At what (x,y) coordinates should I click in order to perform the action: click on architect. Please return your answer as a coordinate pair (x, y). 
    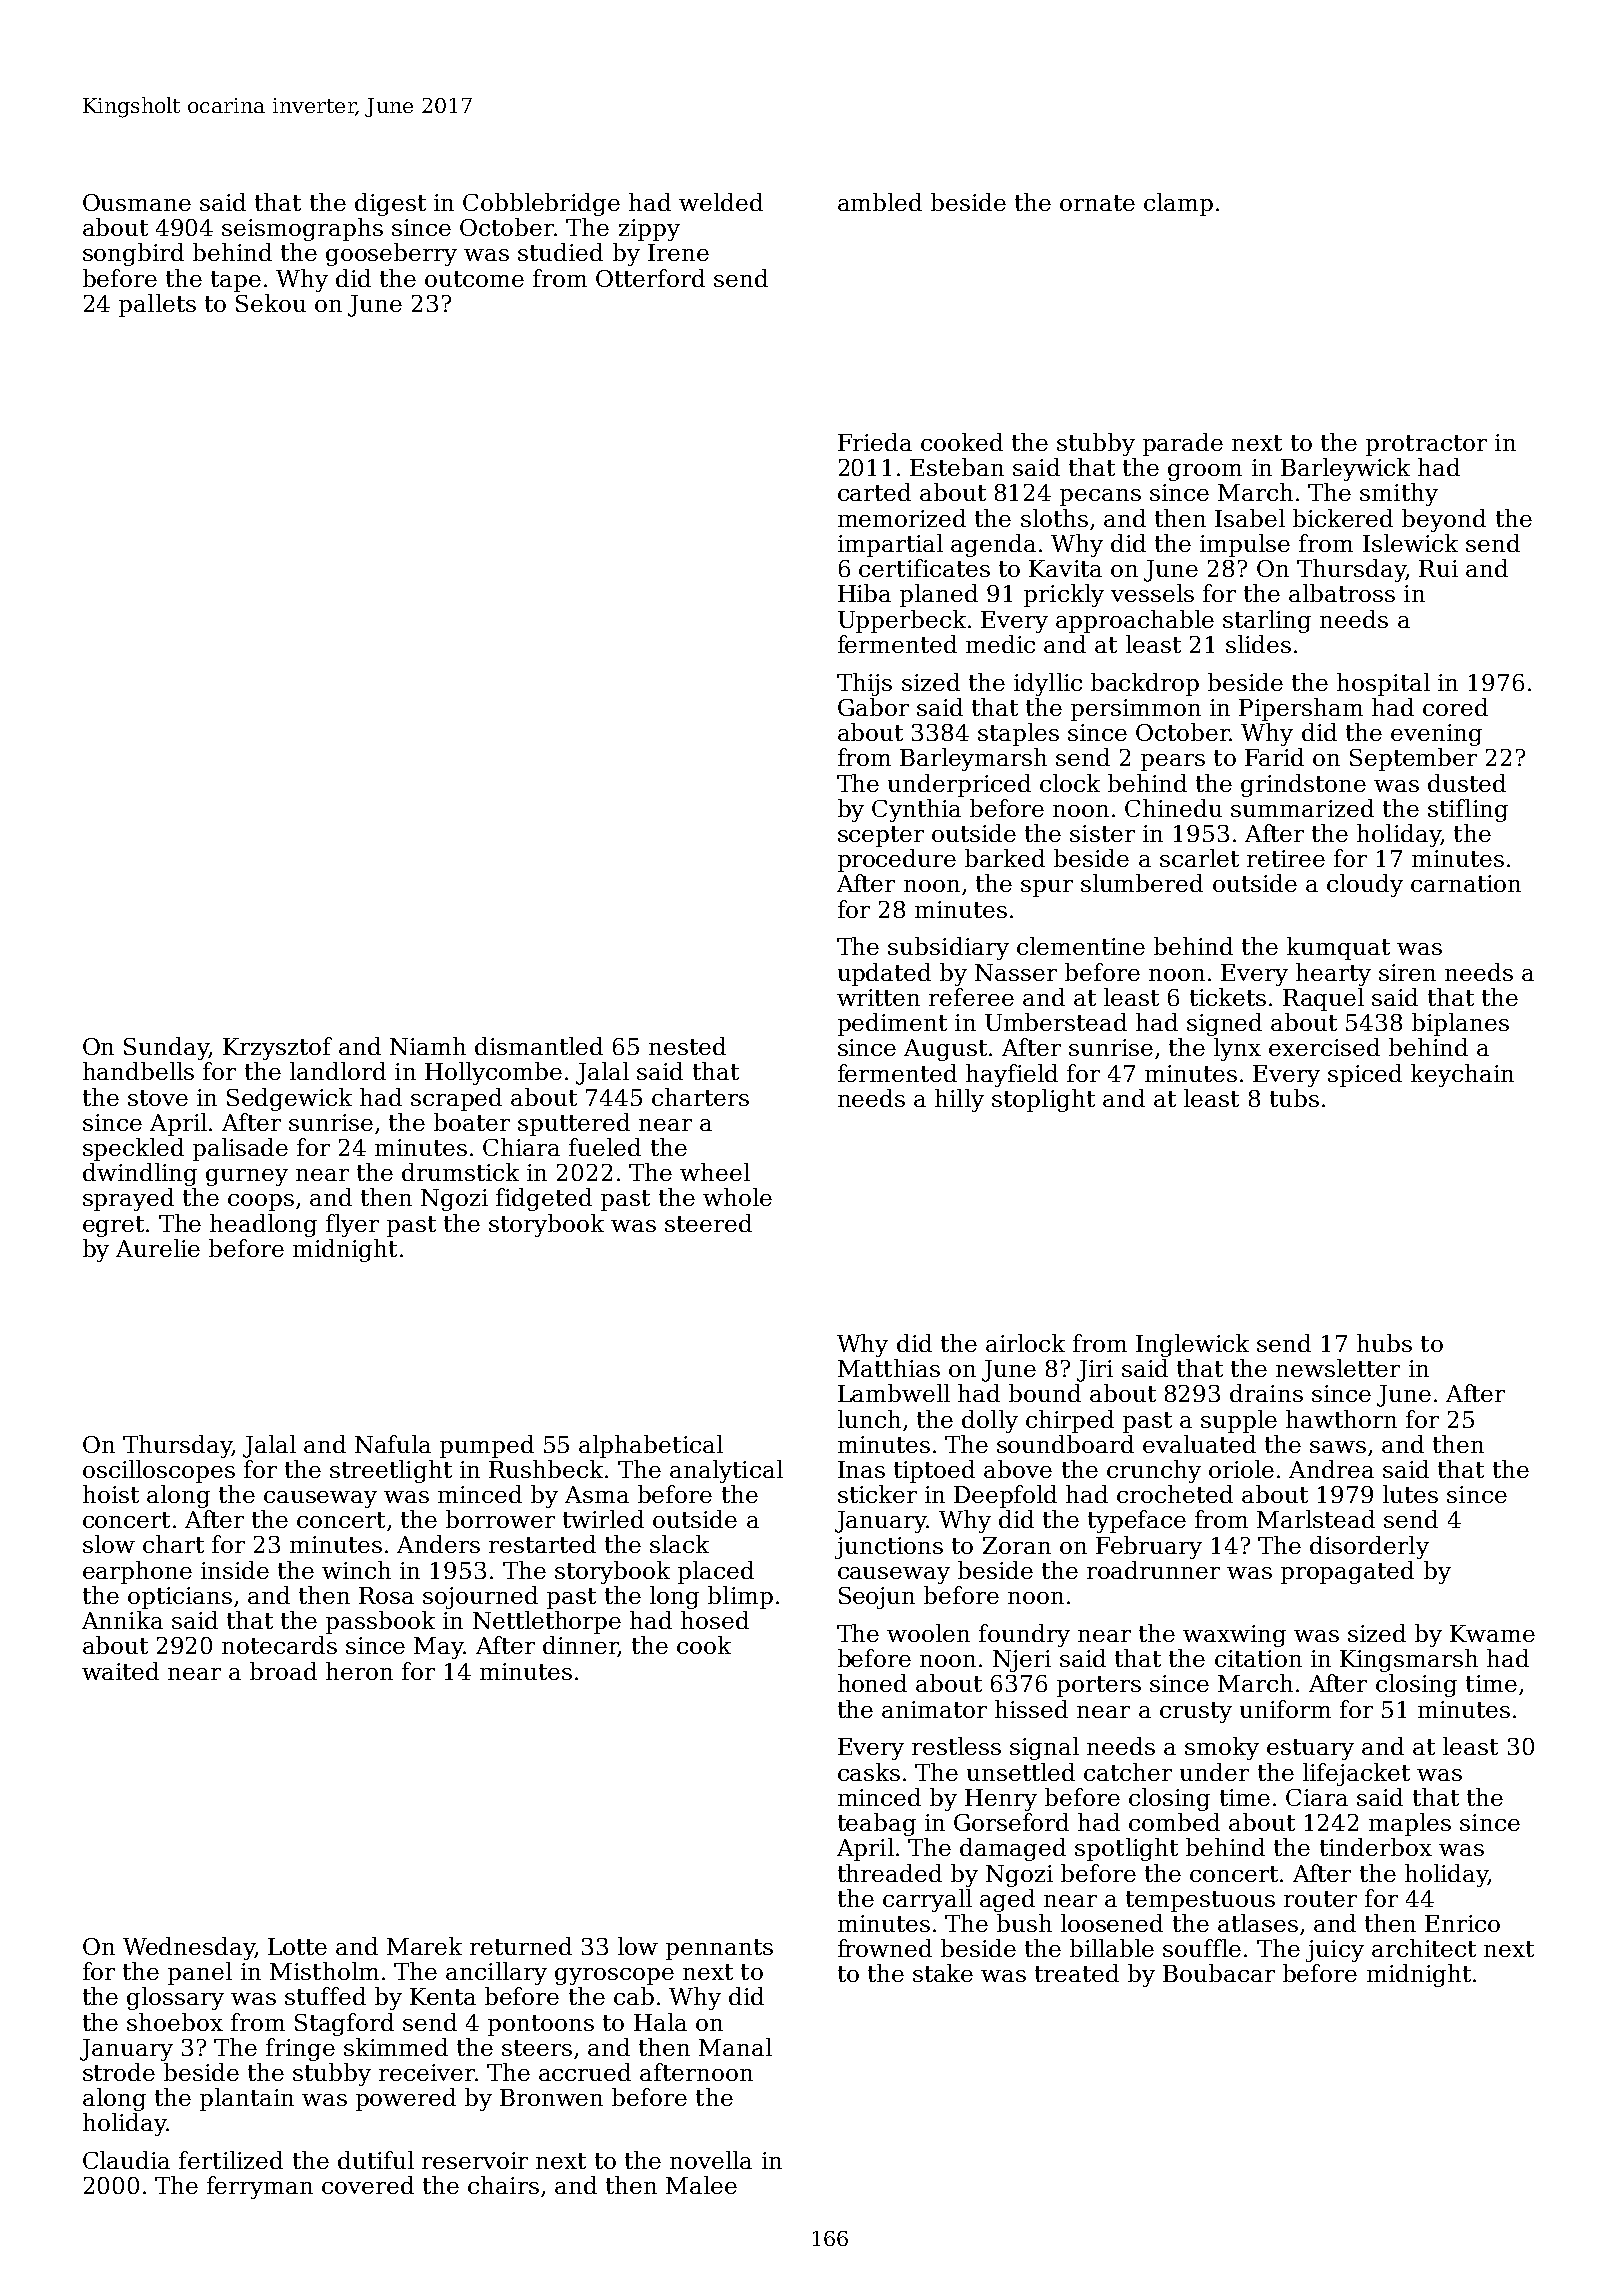
    Looking at the image, I should click on (1424, 1948).
